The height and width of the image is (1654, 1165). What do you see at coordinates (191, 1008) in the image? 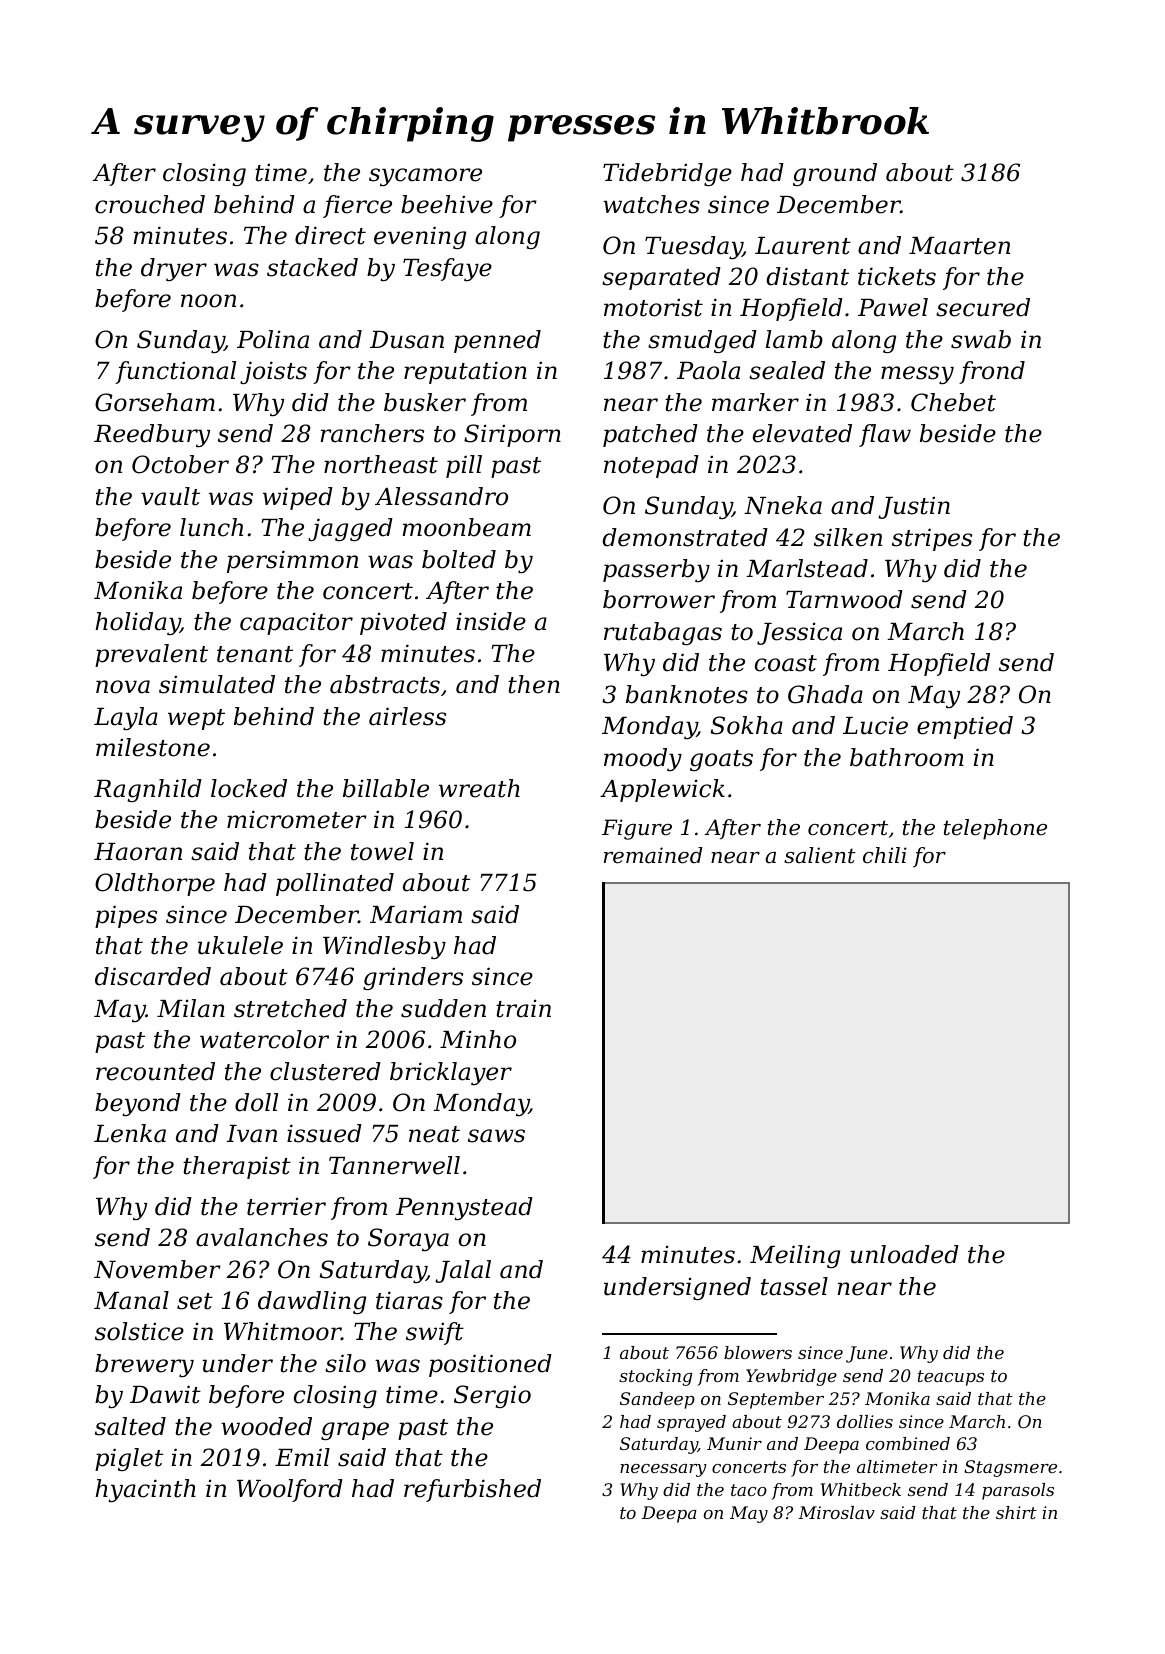
I see `Milan` at bounding box center [191, 1008].
